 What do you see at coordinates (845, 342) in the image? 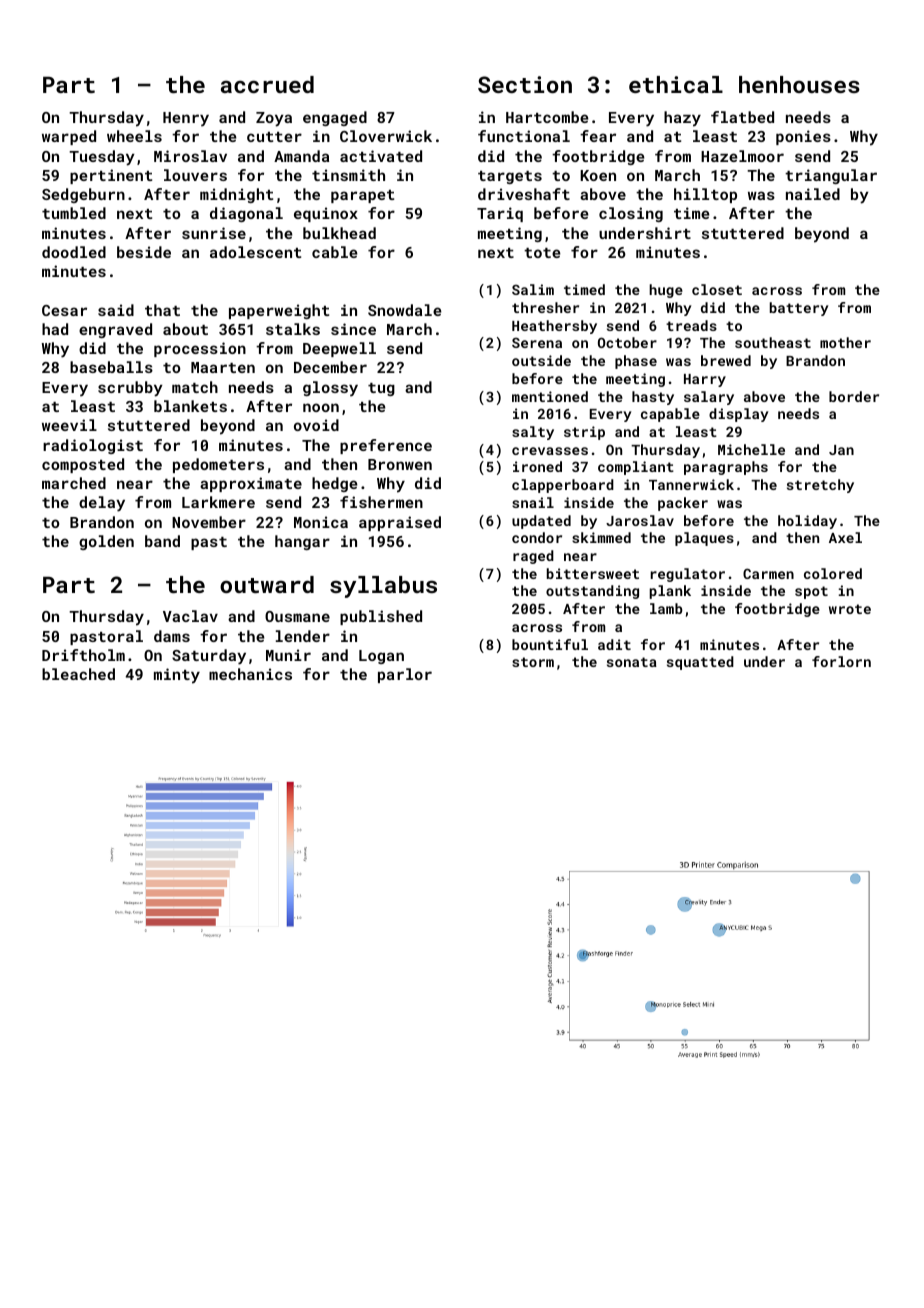
I see `mother` at bounding box center [845, 342].
